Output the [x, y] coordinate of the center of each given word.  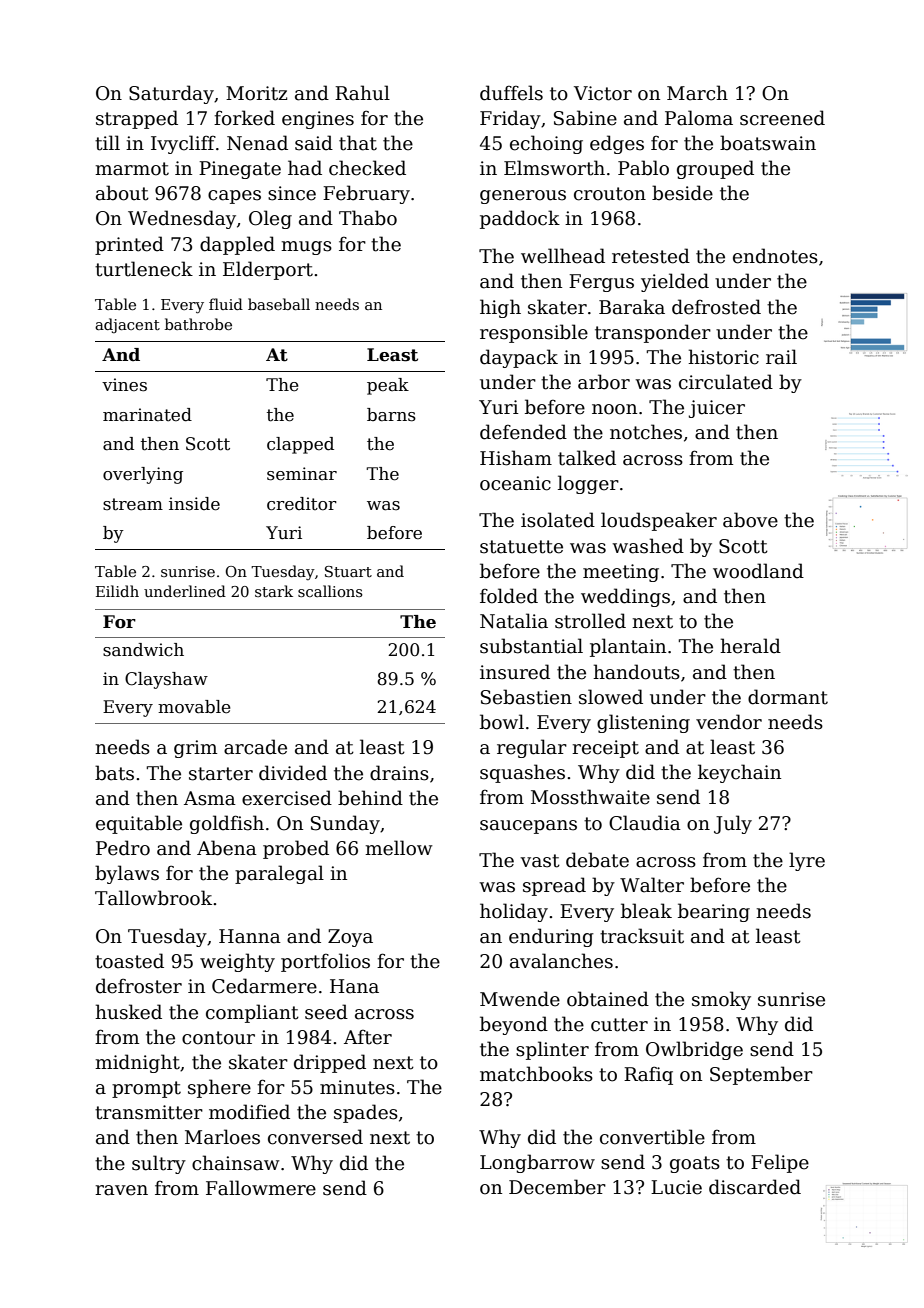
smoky [721, 1000]
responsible [534, 333]
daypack [519, 358]
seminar [302, 474]
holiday [514, 912]
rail [781, 357]
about [122, 193]
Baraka [632, 307]
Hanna [250, 936]
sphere [219, 1088]
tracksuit [642, 936]
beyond [514, 1025]
